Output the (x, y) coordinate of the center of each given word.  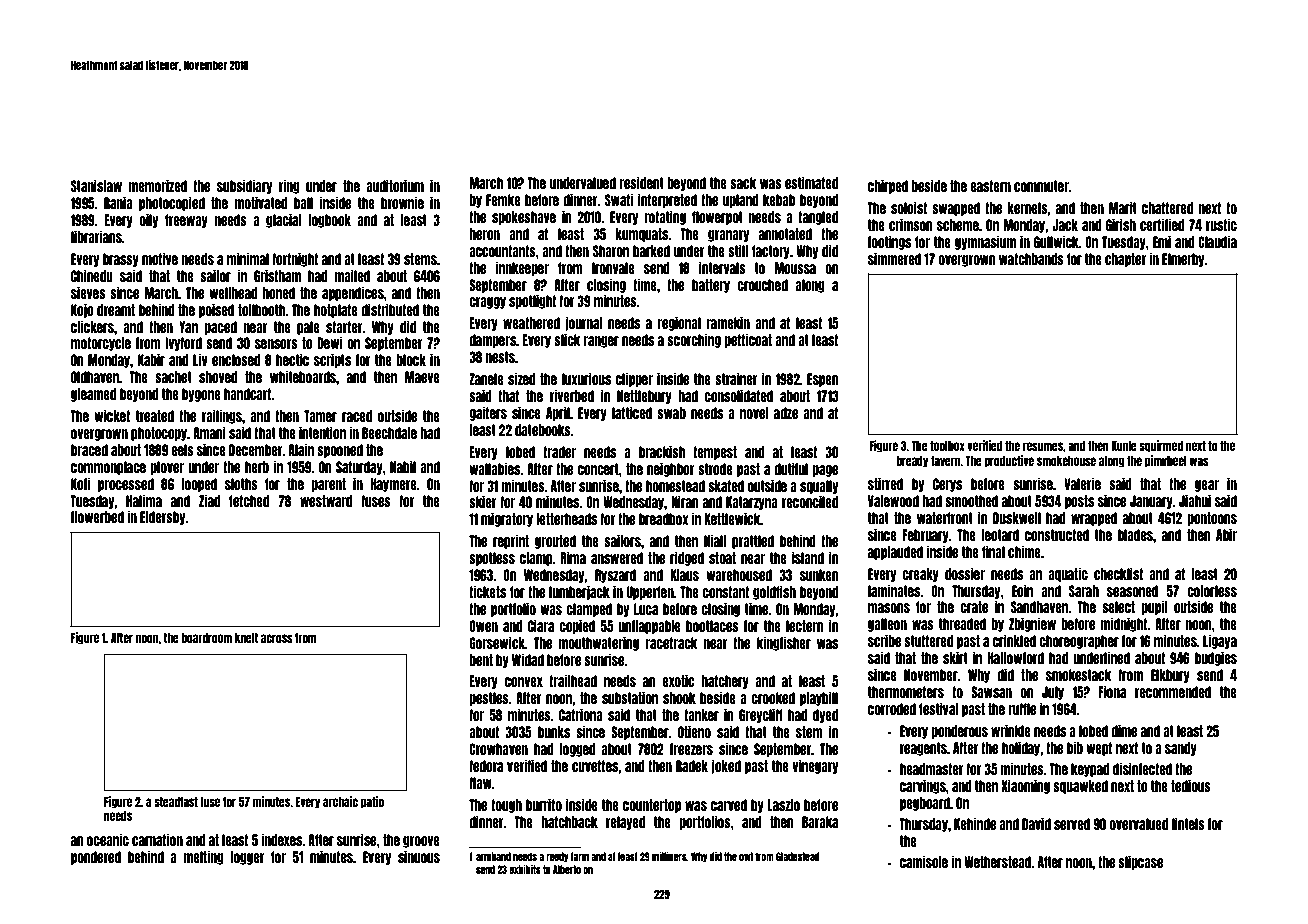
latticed (632, 412)
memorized (157, 185)
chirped (888, 186)
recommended (1173, 692)
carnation (157, 839)
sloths (241, 484)
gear (1207, 486)
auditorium (395, 185)
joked (726, 766)
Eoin (1022, 590)
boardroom (206, 638)
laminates (894, 590)
